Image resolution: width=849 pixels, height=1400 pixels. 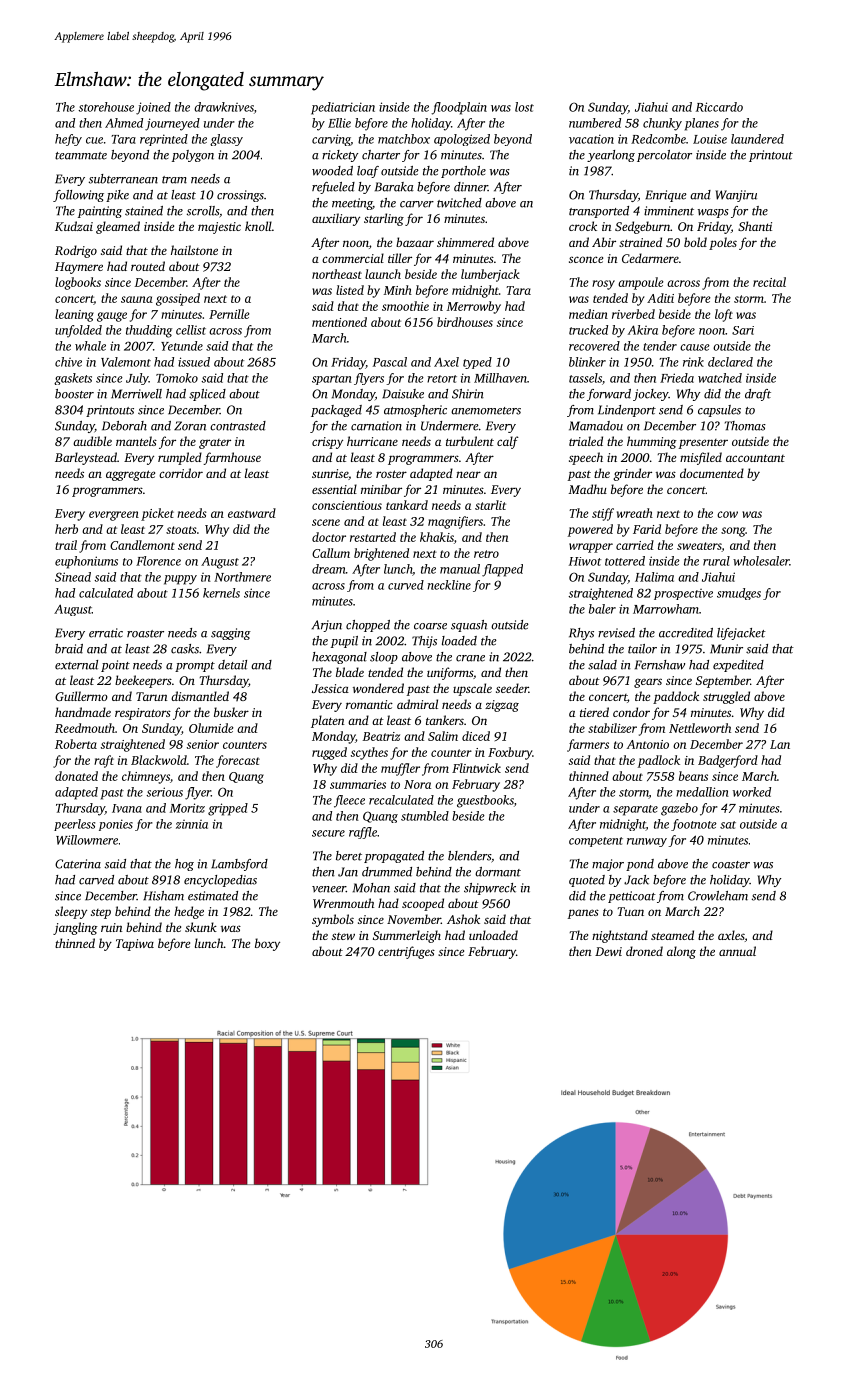 What do you see at coordinates (739, 594) in the screenshot?
I see `smudges` at bounding box center [739, 594].
